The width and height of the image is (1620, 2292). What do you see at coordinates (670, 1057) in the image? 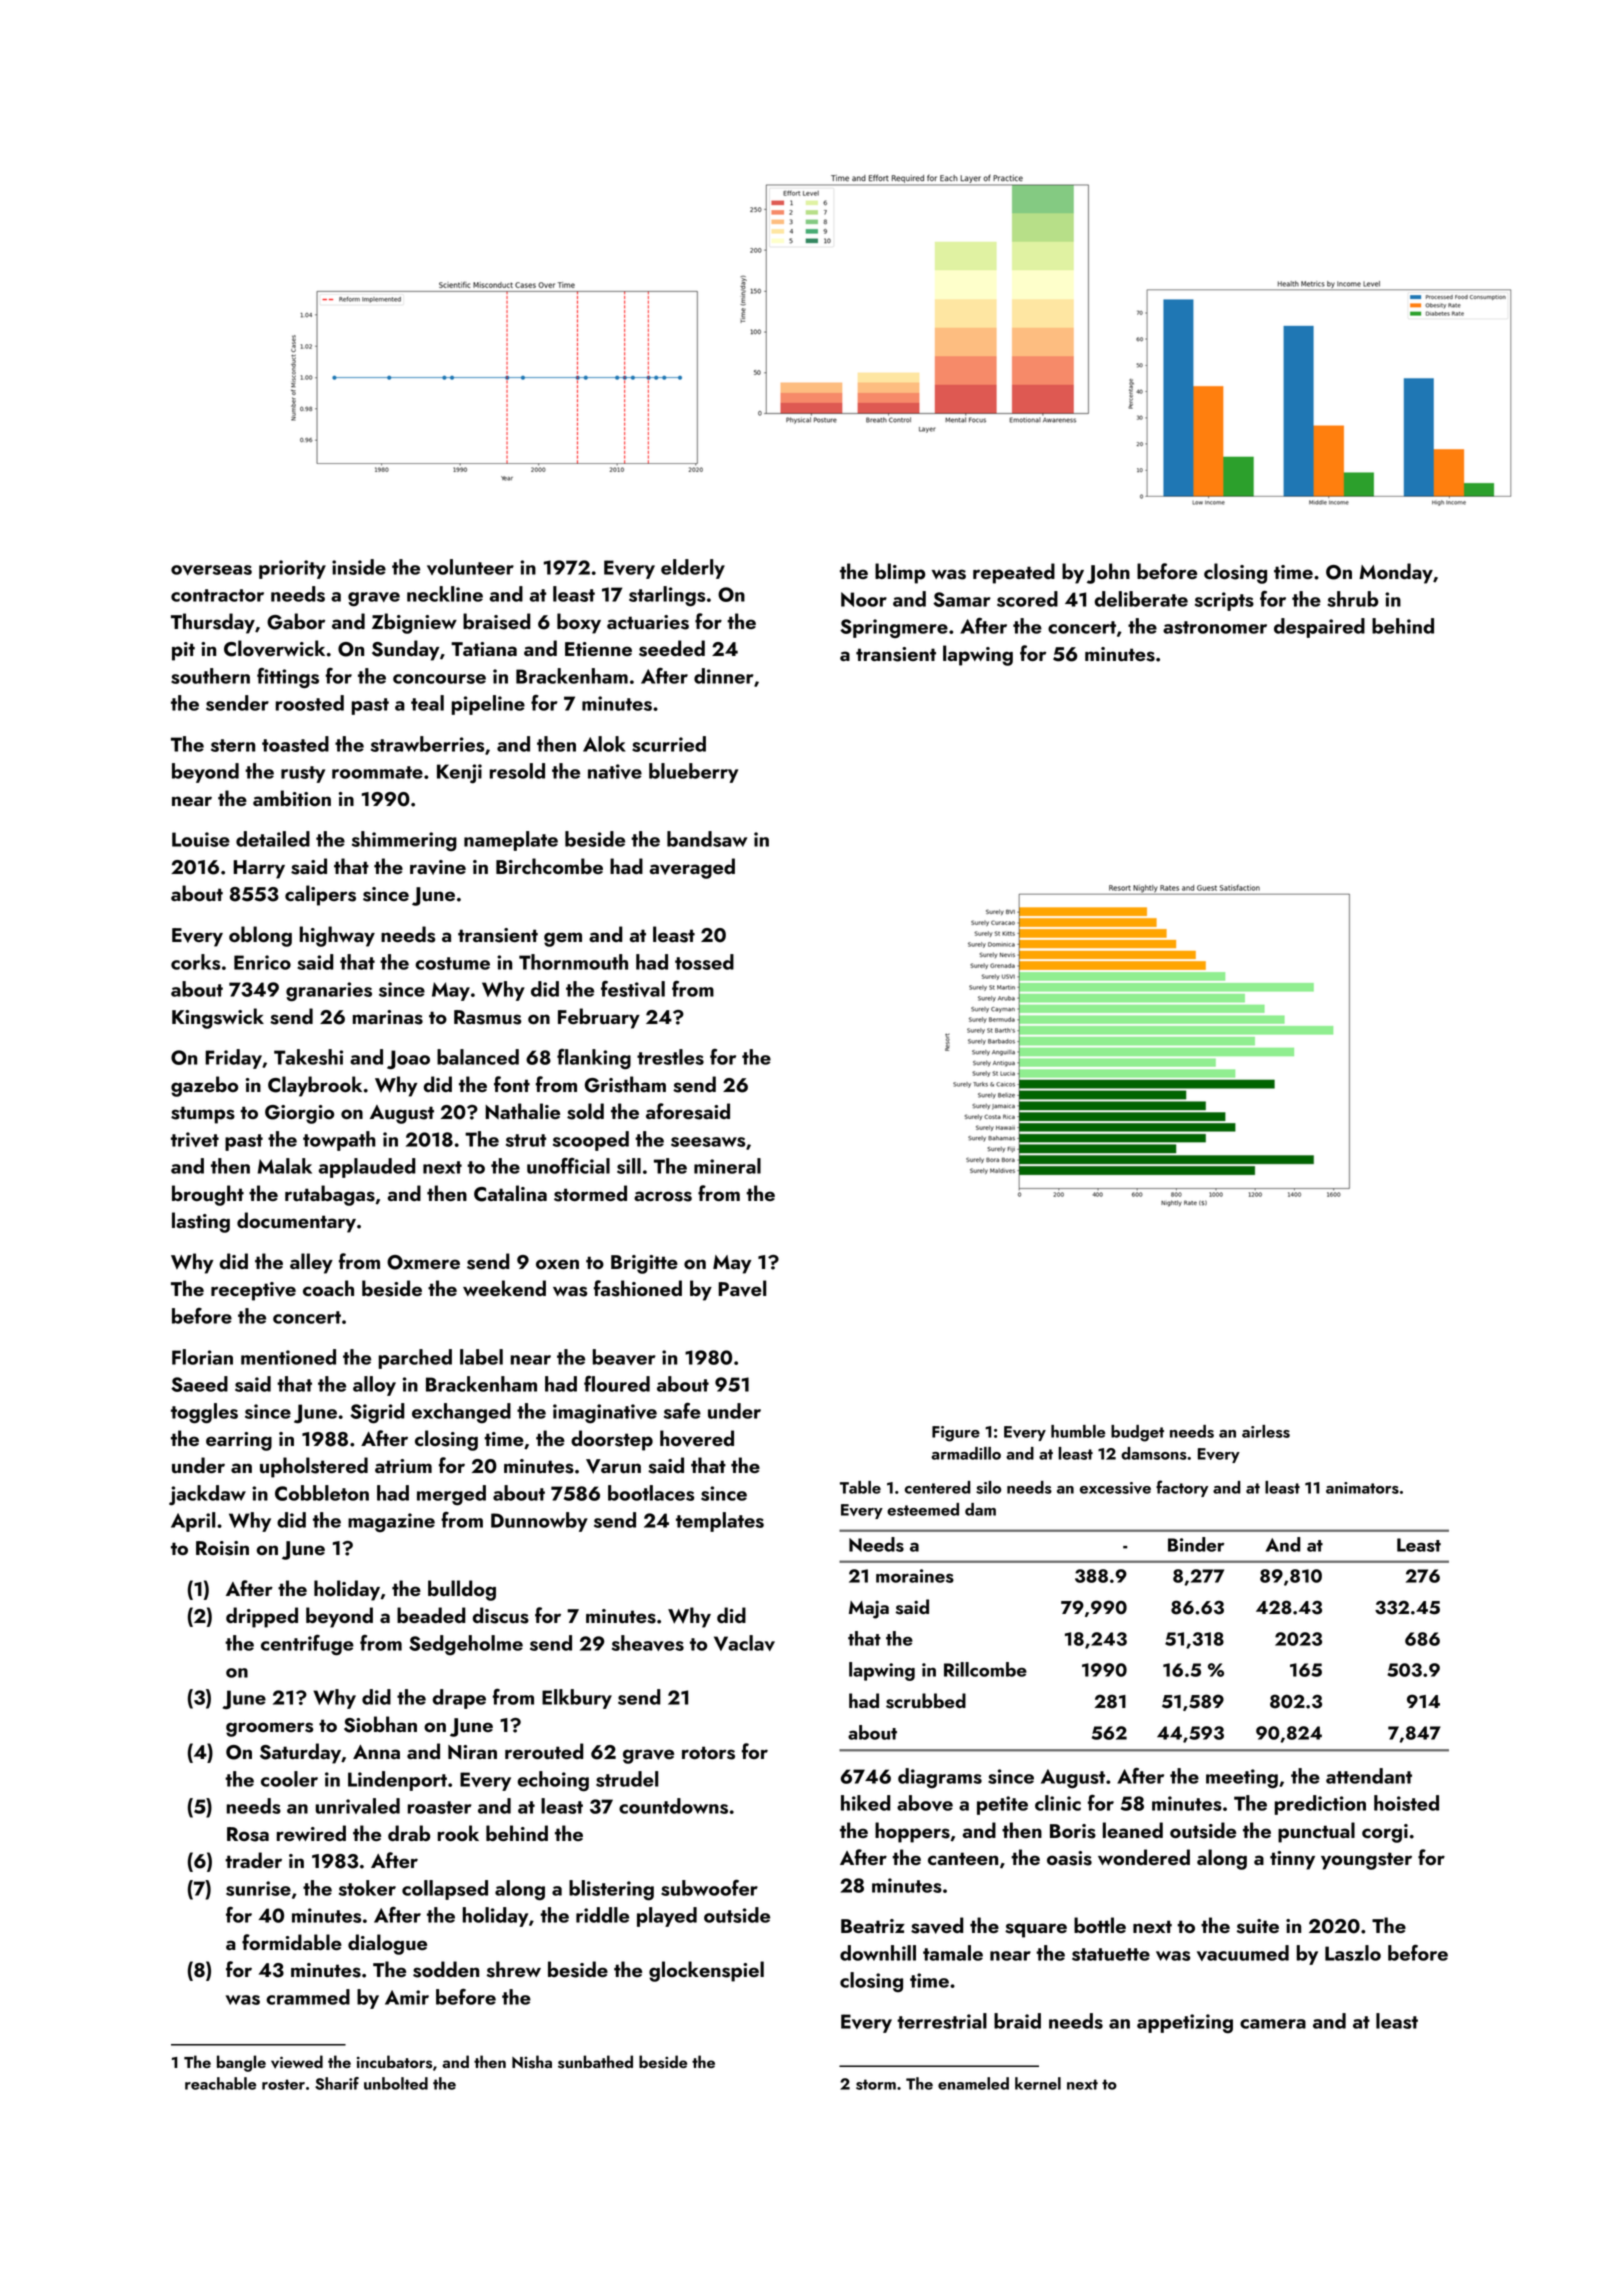
I see `trestles` at bounding box center [670, 1057].
